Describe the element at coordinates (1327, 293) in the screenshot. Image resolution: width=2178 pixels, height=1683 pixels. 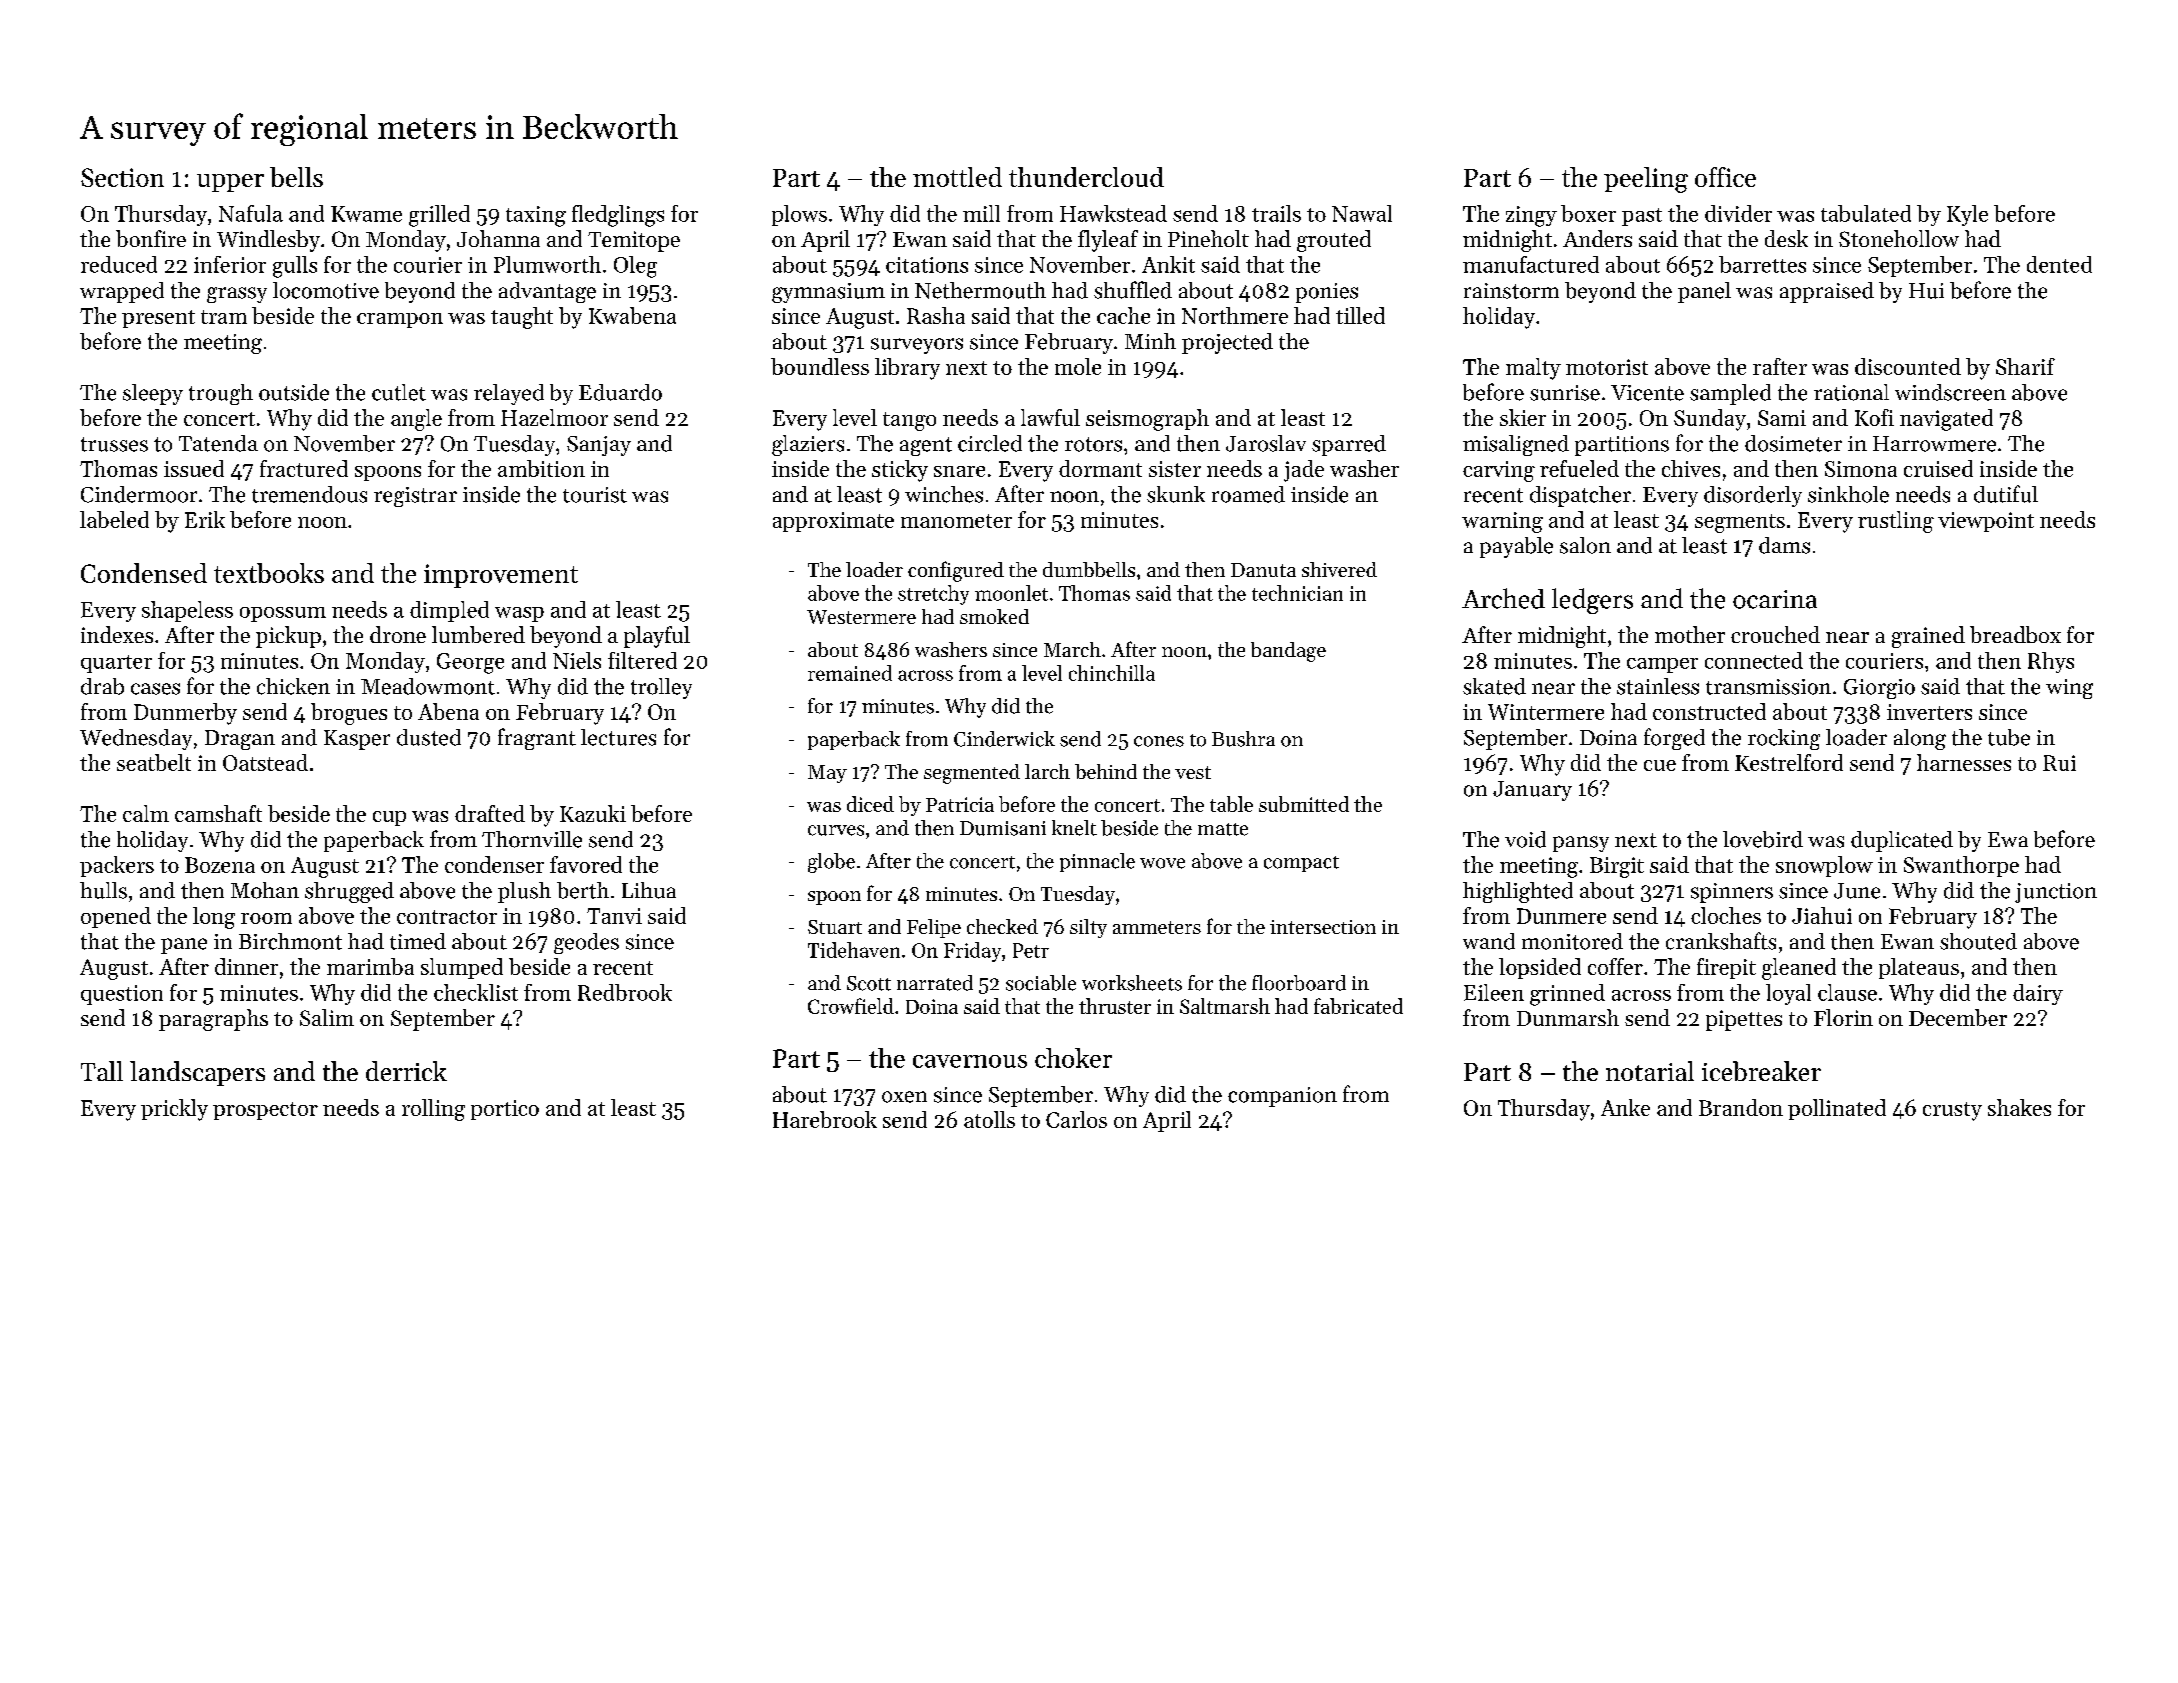
I see `ponies` at that location.
